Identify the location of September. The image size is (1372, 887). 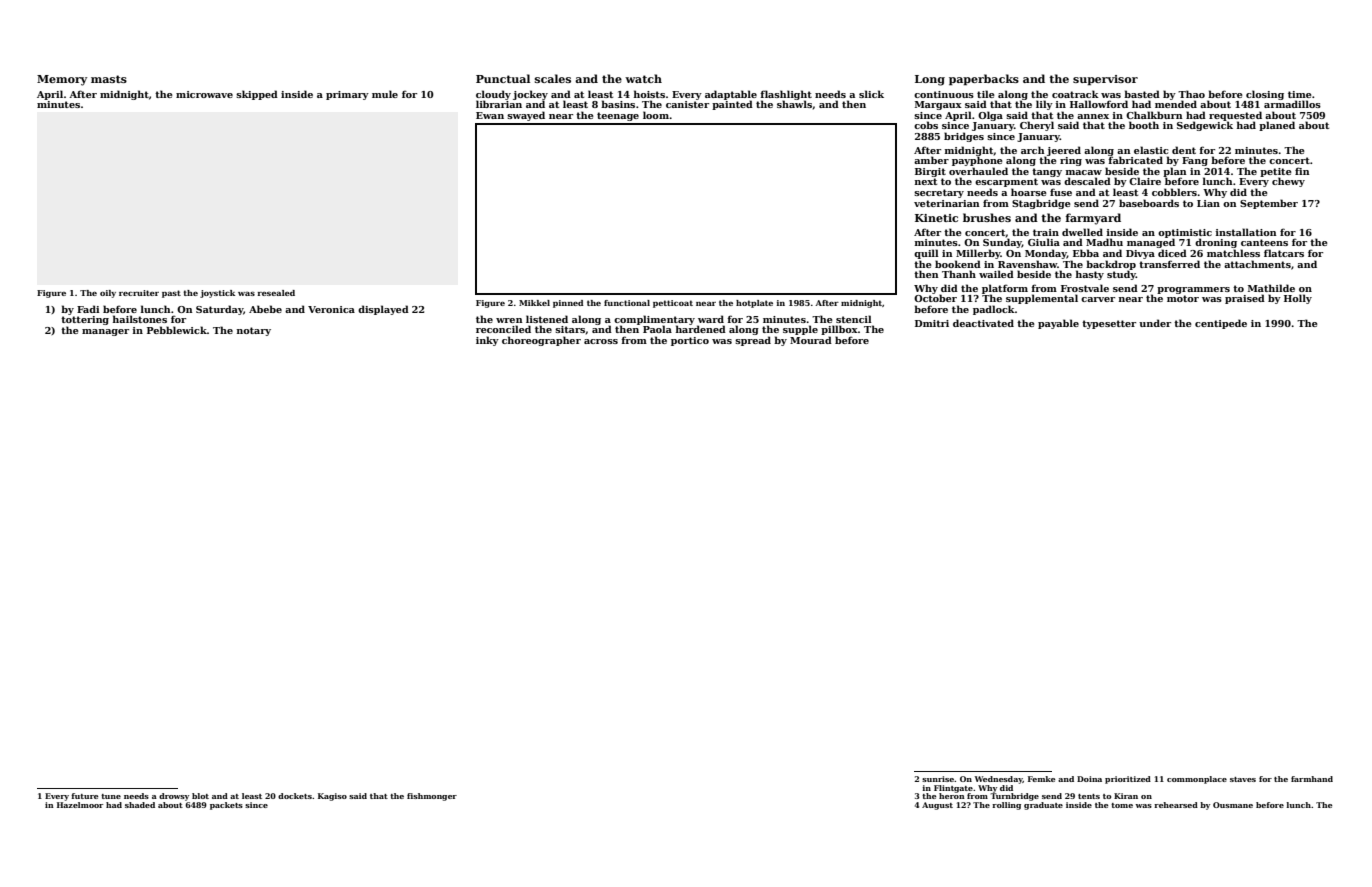
(1269, 204).
